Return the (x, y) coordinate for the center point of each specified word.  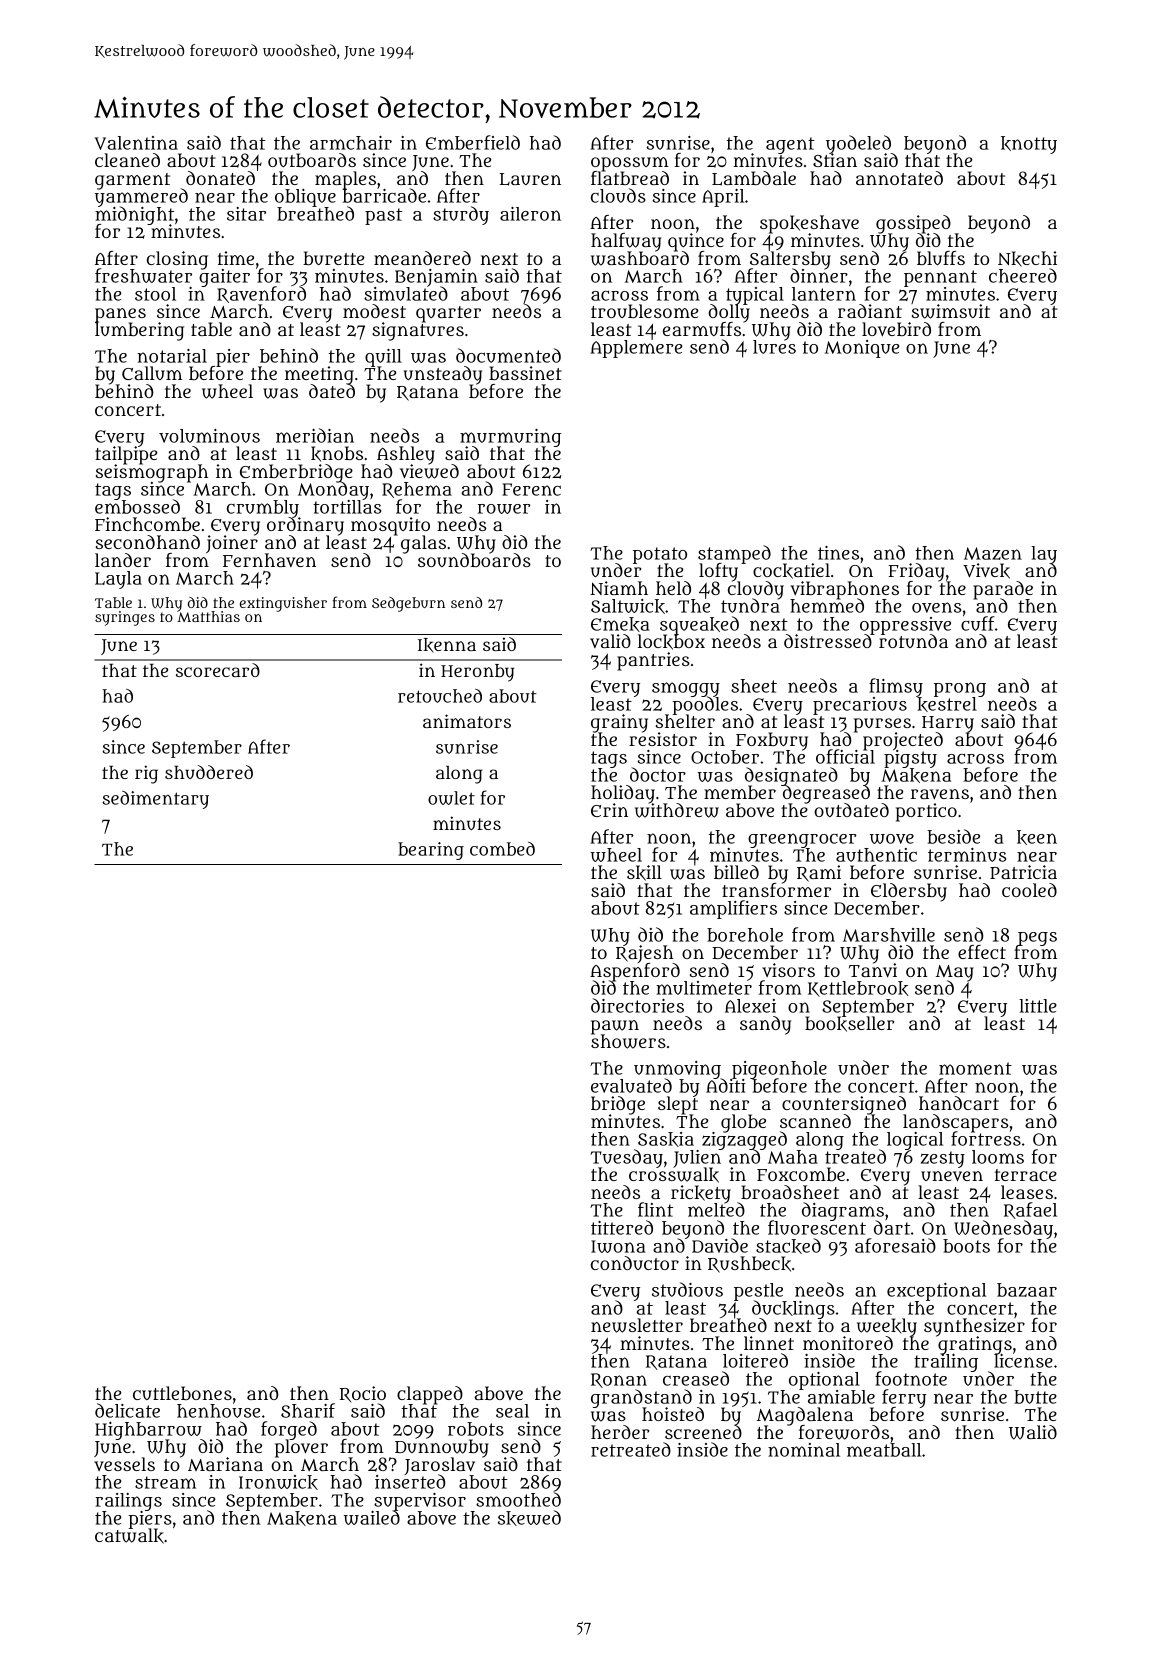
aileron (530, 214)
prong (960, 689)
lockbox (671, 642)
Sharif (308, 1410)
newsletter (637, 1325)
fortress (986, 1139)
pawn (615, 1027)
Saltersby (790, 260)
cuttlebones (182, 1393)
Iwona (618, 1246)
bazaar (1027, 1290)
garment (132, 181)
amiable (841, 1397)
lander (123, 560)
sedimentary (155, 800)
